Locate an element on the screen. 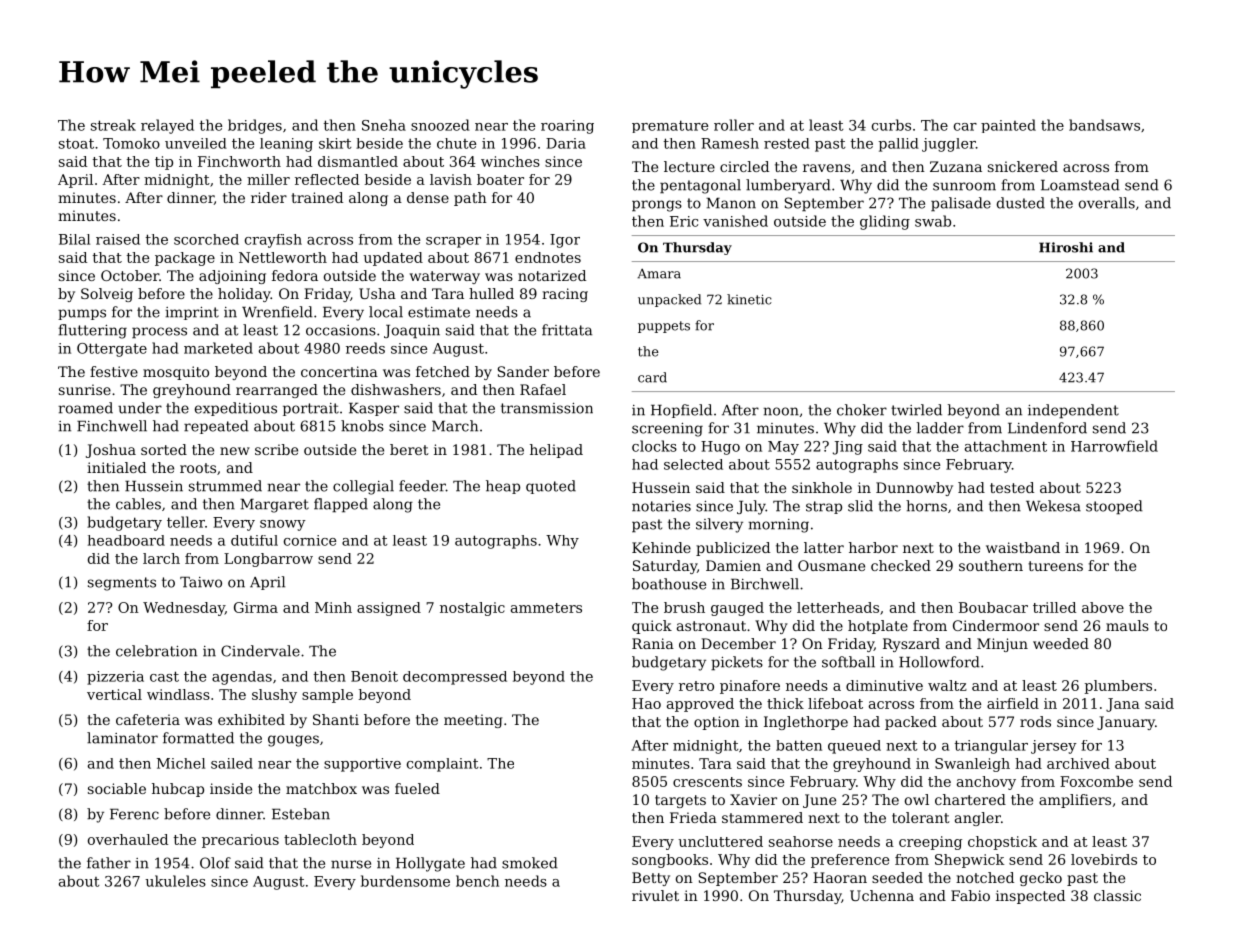  Usha is located at coordinates (377, 293).
